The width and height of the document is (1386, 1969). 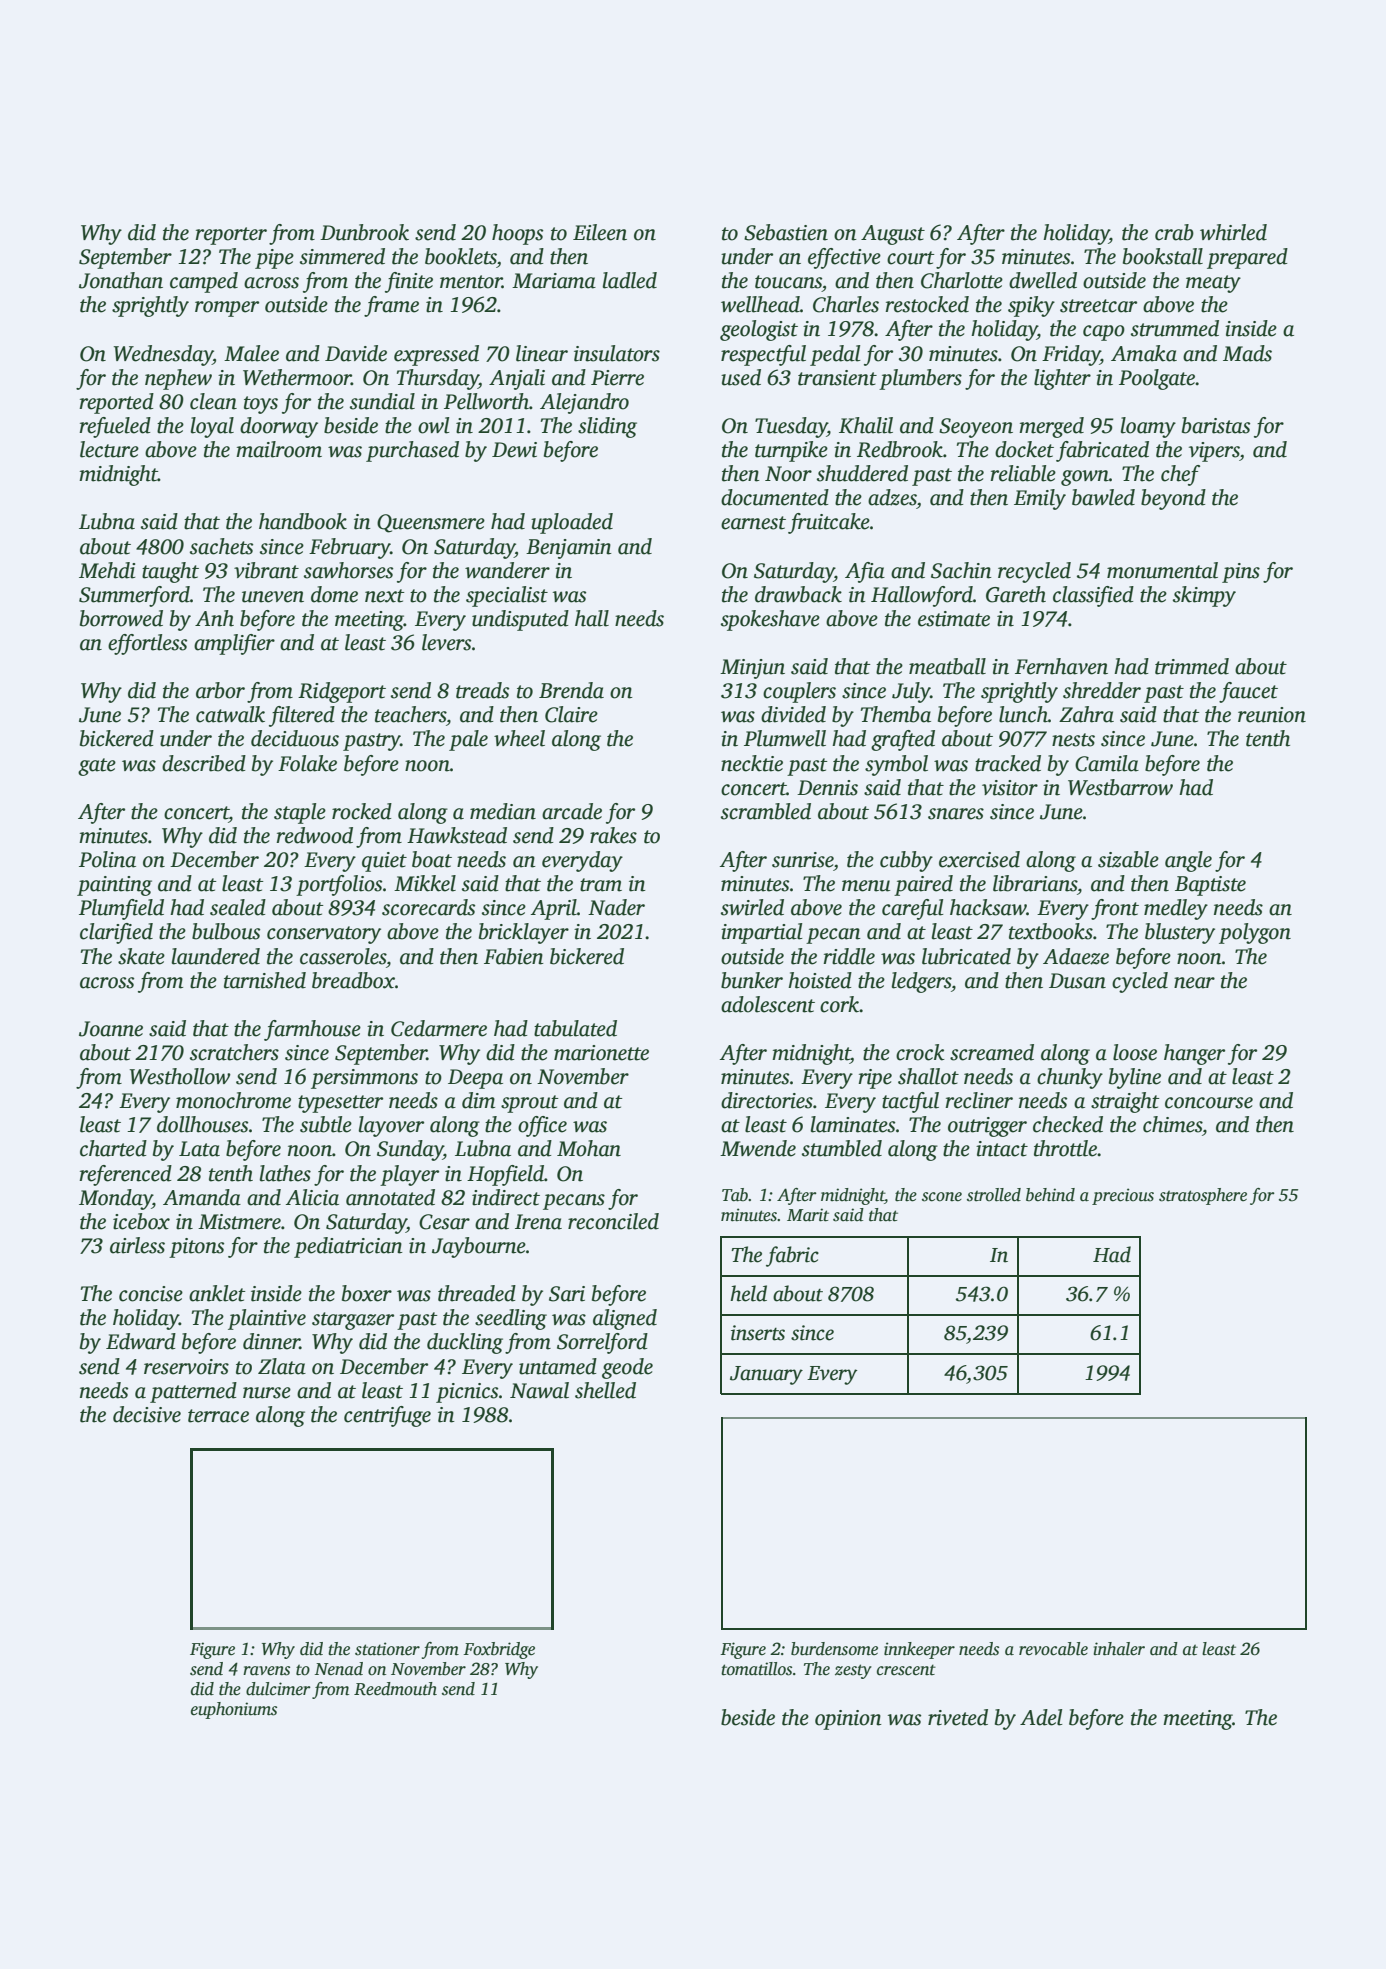 What do you see at coordinates (607, 427) in the document?
I see `sliding` at bounding box center [607, 427].
